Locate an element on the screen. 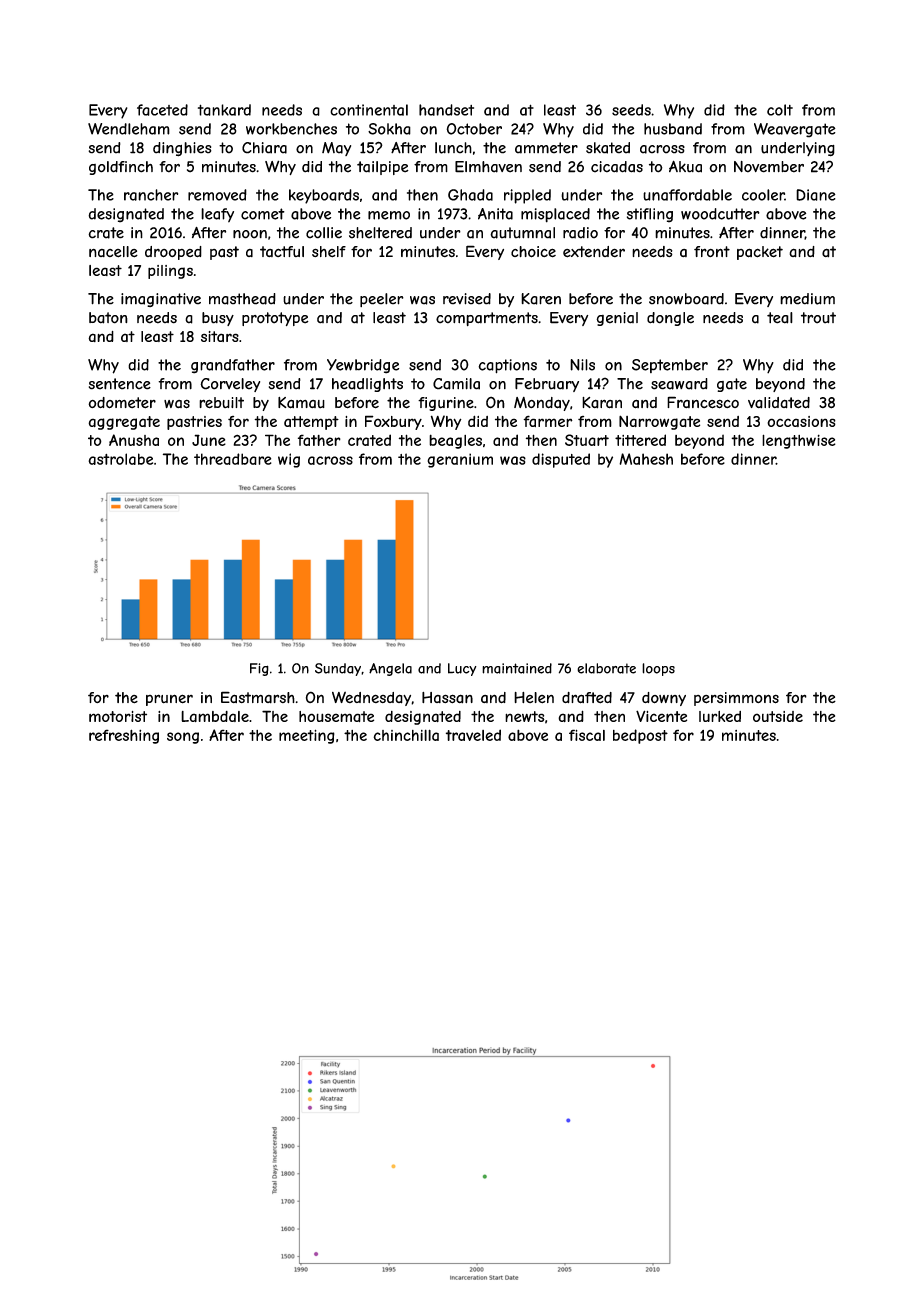  geranium is located at coordinates (460, 460).
